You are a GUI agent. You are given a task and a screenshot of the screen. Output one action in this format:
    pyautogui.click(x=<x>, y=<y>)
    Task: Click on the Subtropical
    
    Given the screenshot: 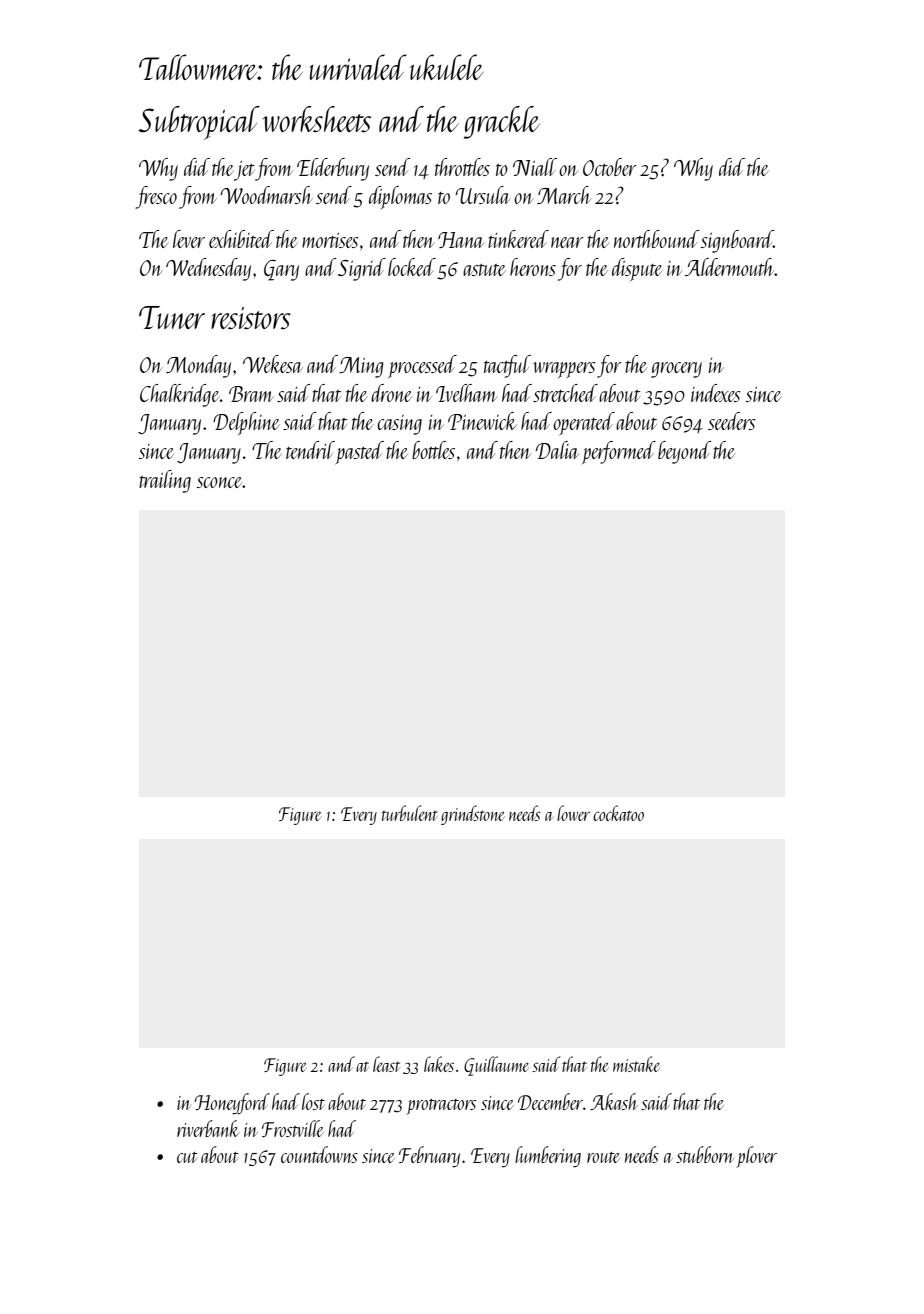 What is the action you would take?
    pyautogui.click(x=199, y=123)
